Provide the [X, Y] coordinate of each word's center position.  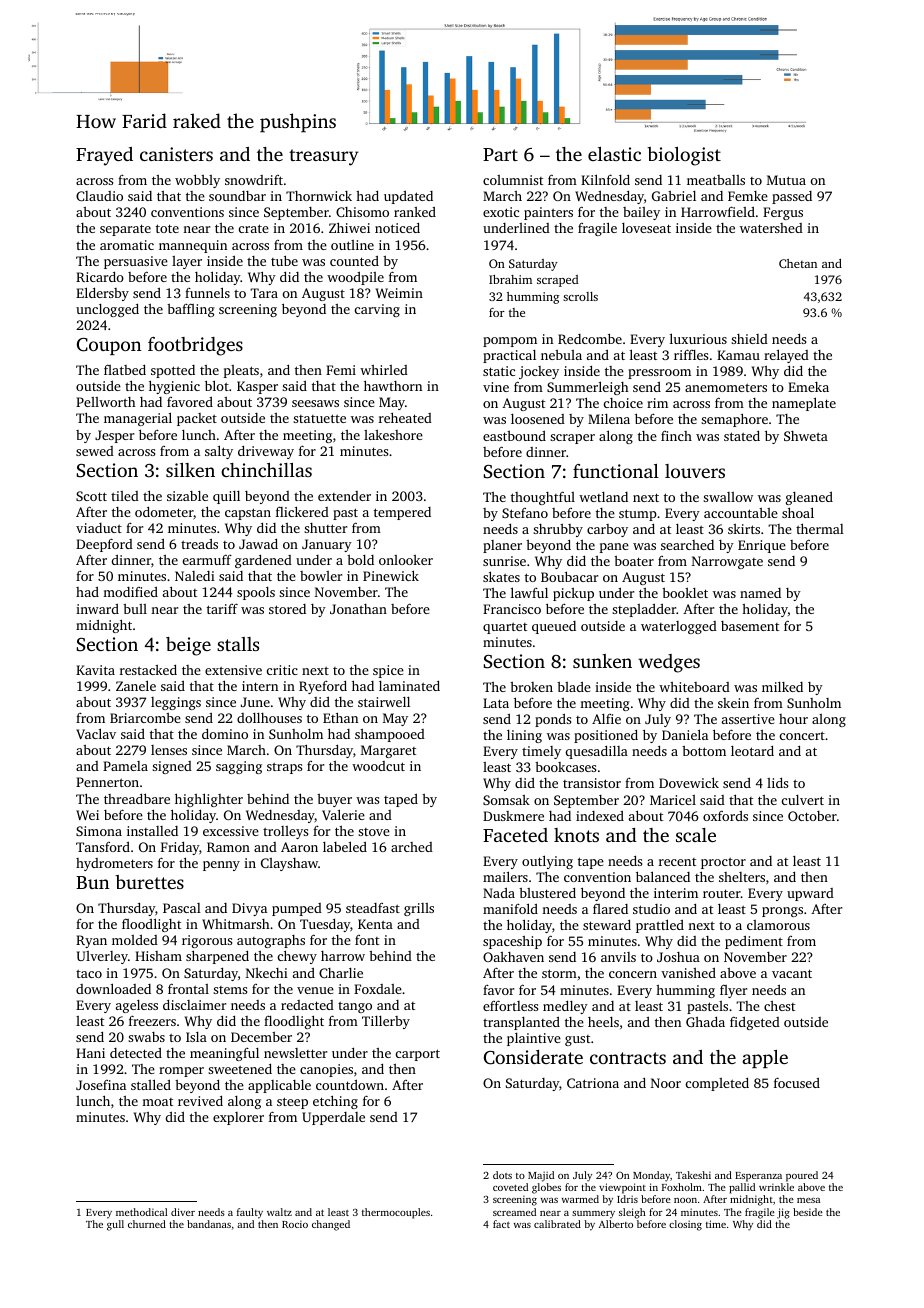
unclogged [107, 310]
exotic [501, 212]
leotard [752, 751]
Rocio [295, 1224]
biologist [684, 156]
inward [97, 609]
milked [782, 687]
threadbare [137, 798]
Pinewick [391, 575]
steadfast [373, 908]
